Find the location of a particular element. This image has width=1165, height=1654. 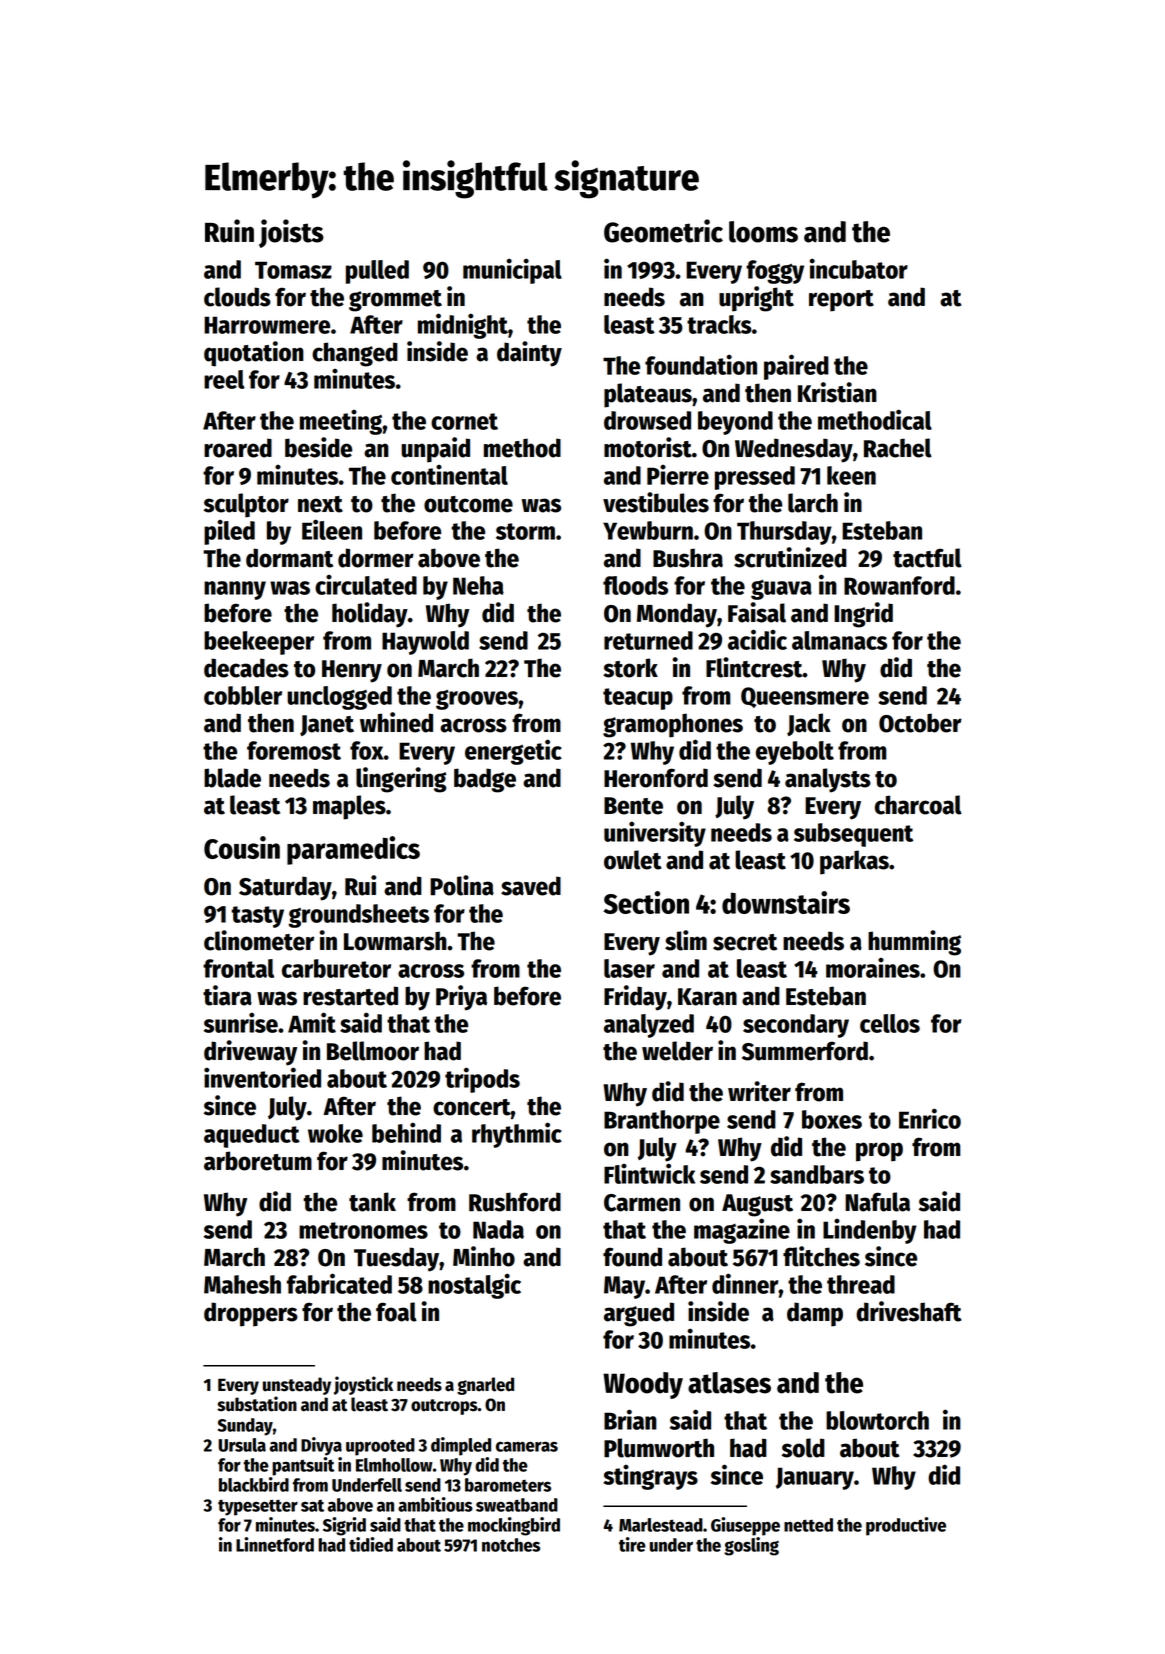

eyebolt is located at coordinates (795, 753).
